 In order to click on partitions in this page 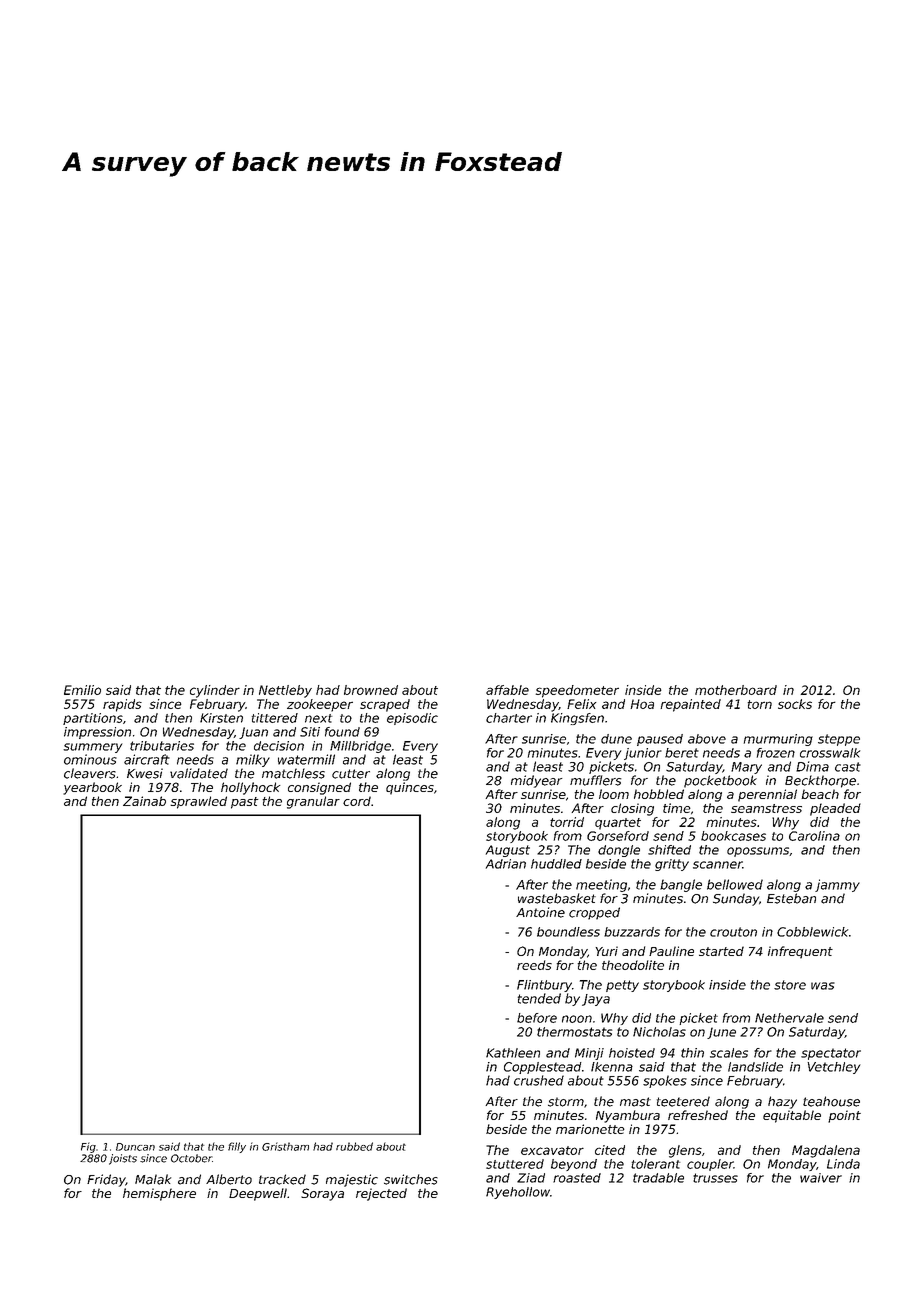, I will do `click(93, 719)`.
